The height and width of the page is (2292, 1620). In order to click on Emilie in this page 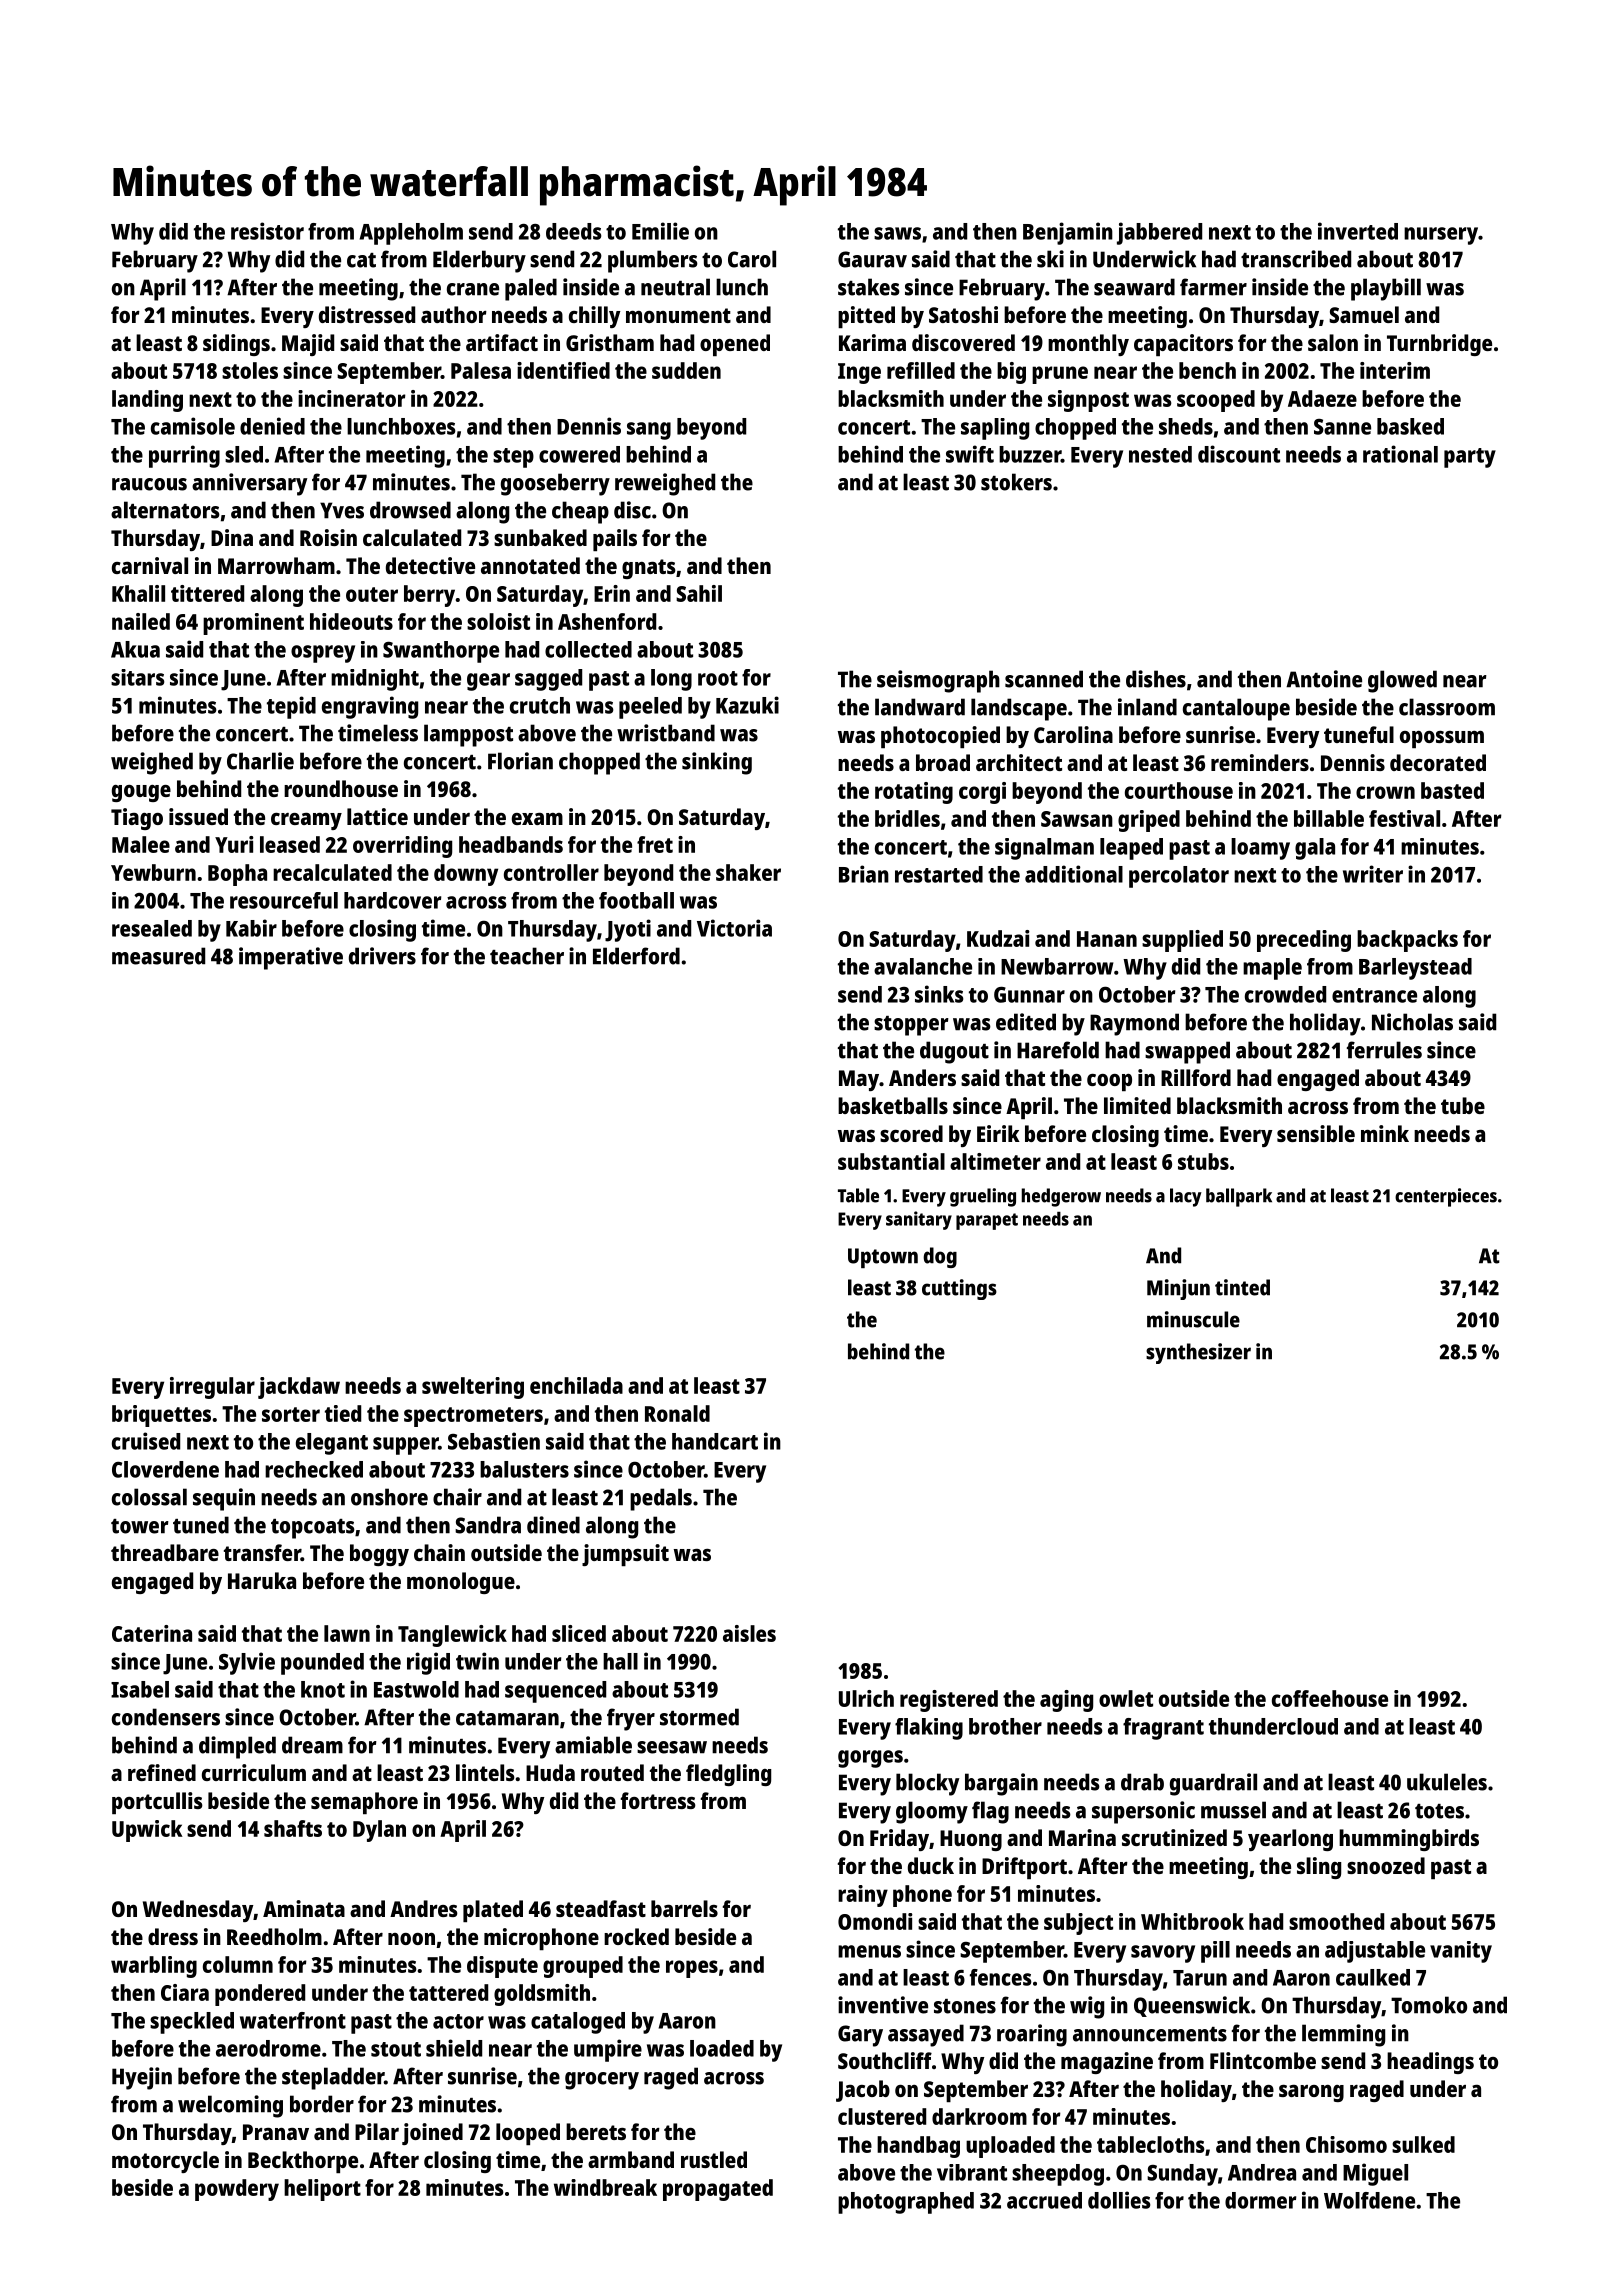, I will do `click(660, 231)`.
